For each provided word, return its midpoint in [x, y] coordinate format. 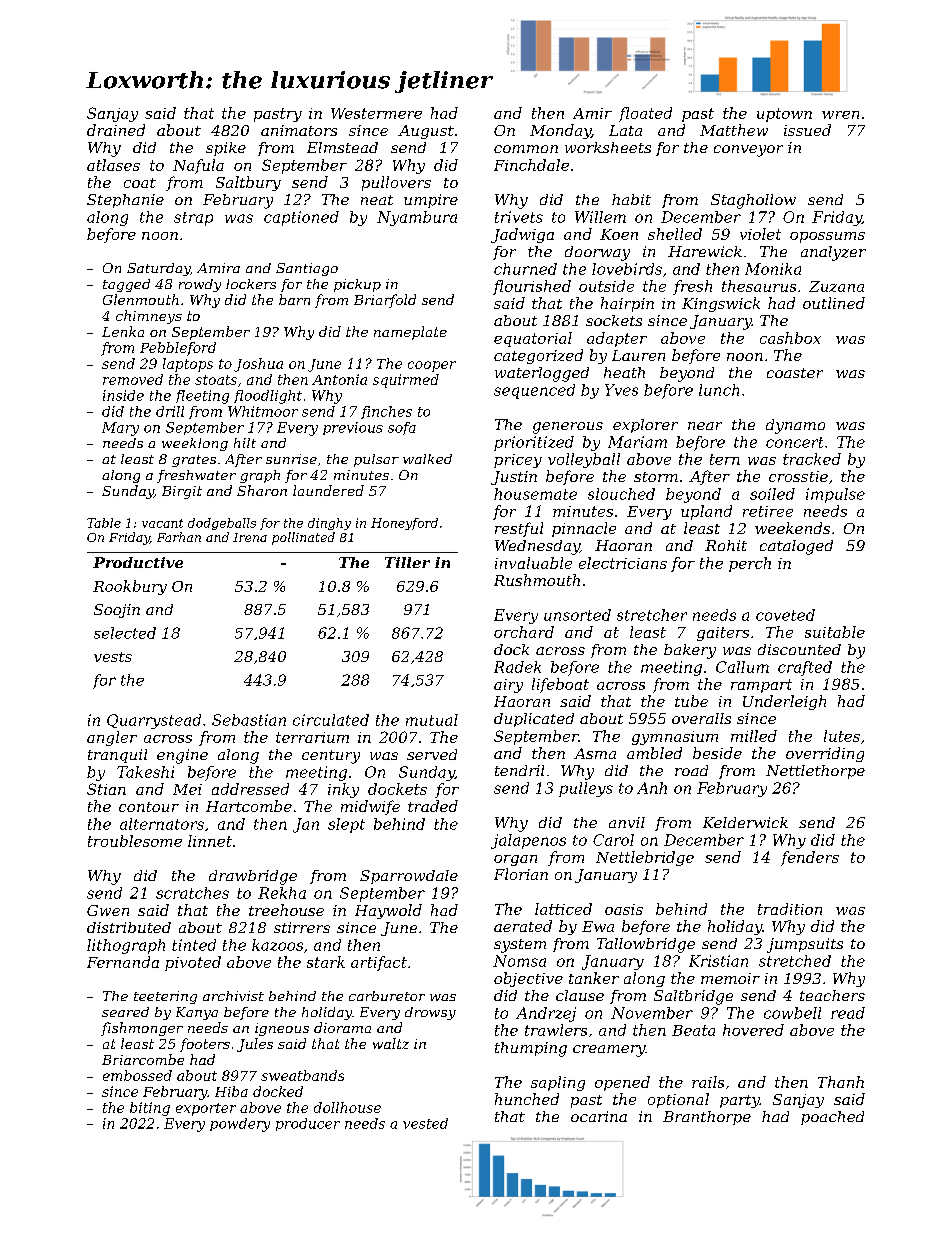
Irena [250, 537]
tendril [519, 770]
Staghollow [753, 201]
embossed [137, 1075]
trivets [519, 217]
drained [116, 130]
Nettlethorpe [815, 772]
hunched [527, 1099]
